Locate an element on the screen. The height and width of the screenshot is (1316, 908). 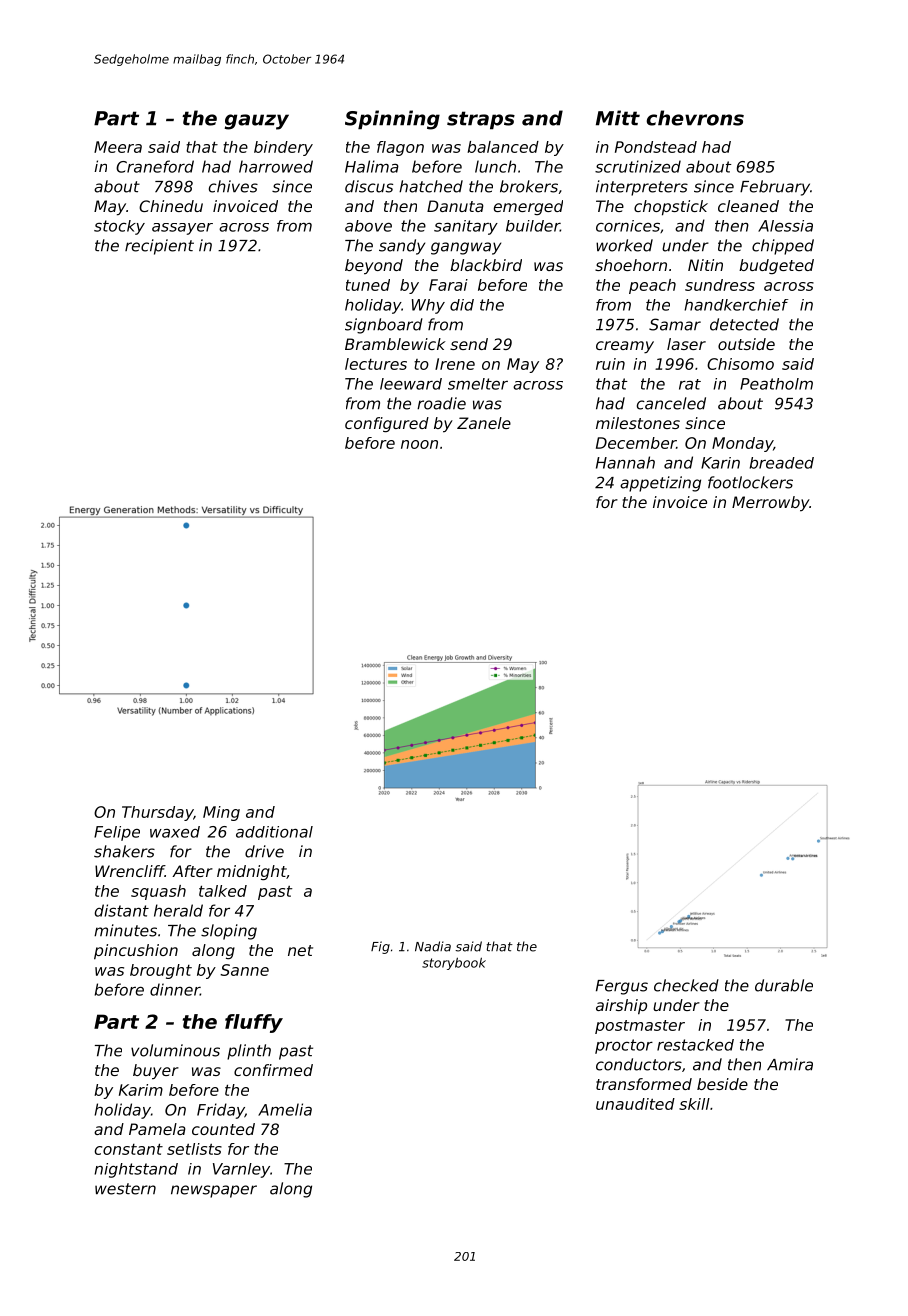
gauzy is located at coordinates (257, 122).
